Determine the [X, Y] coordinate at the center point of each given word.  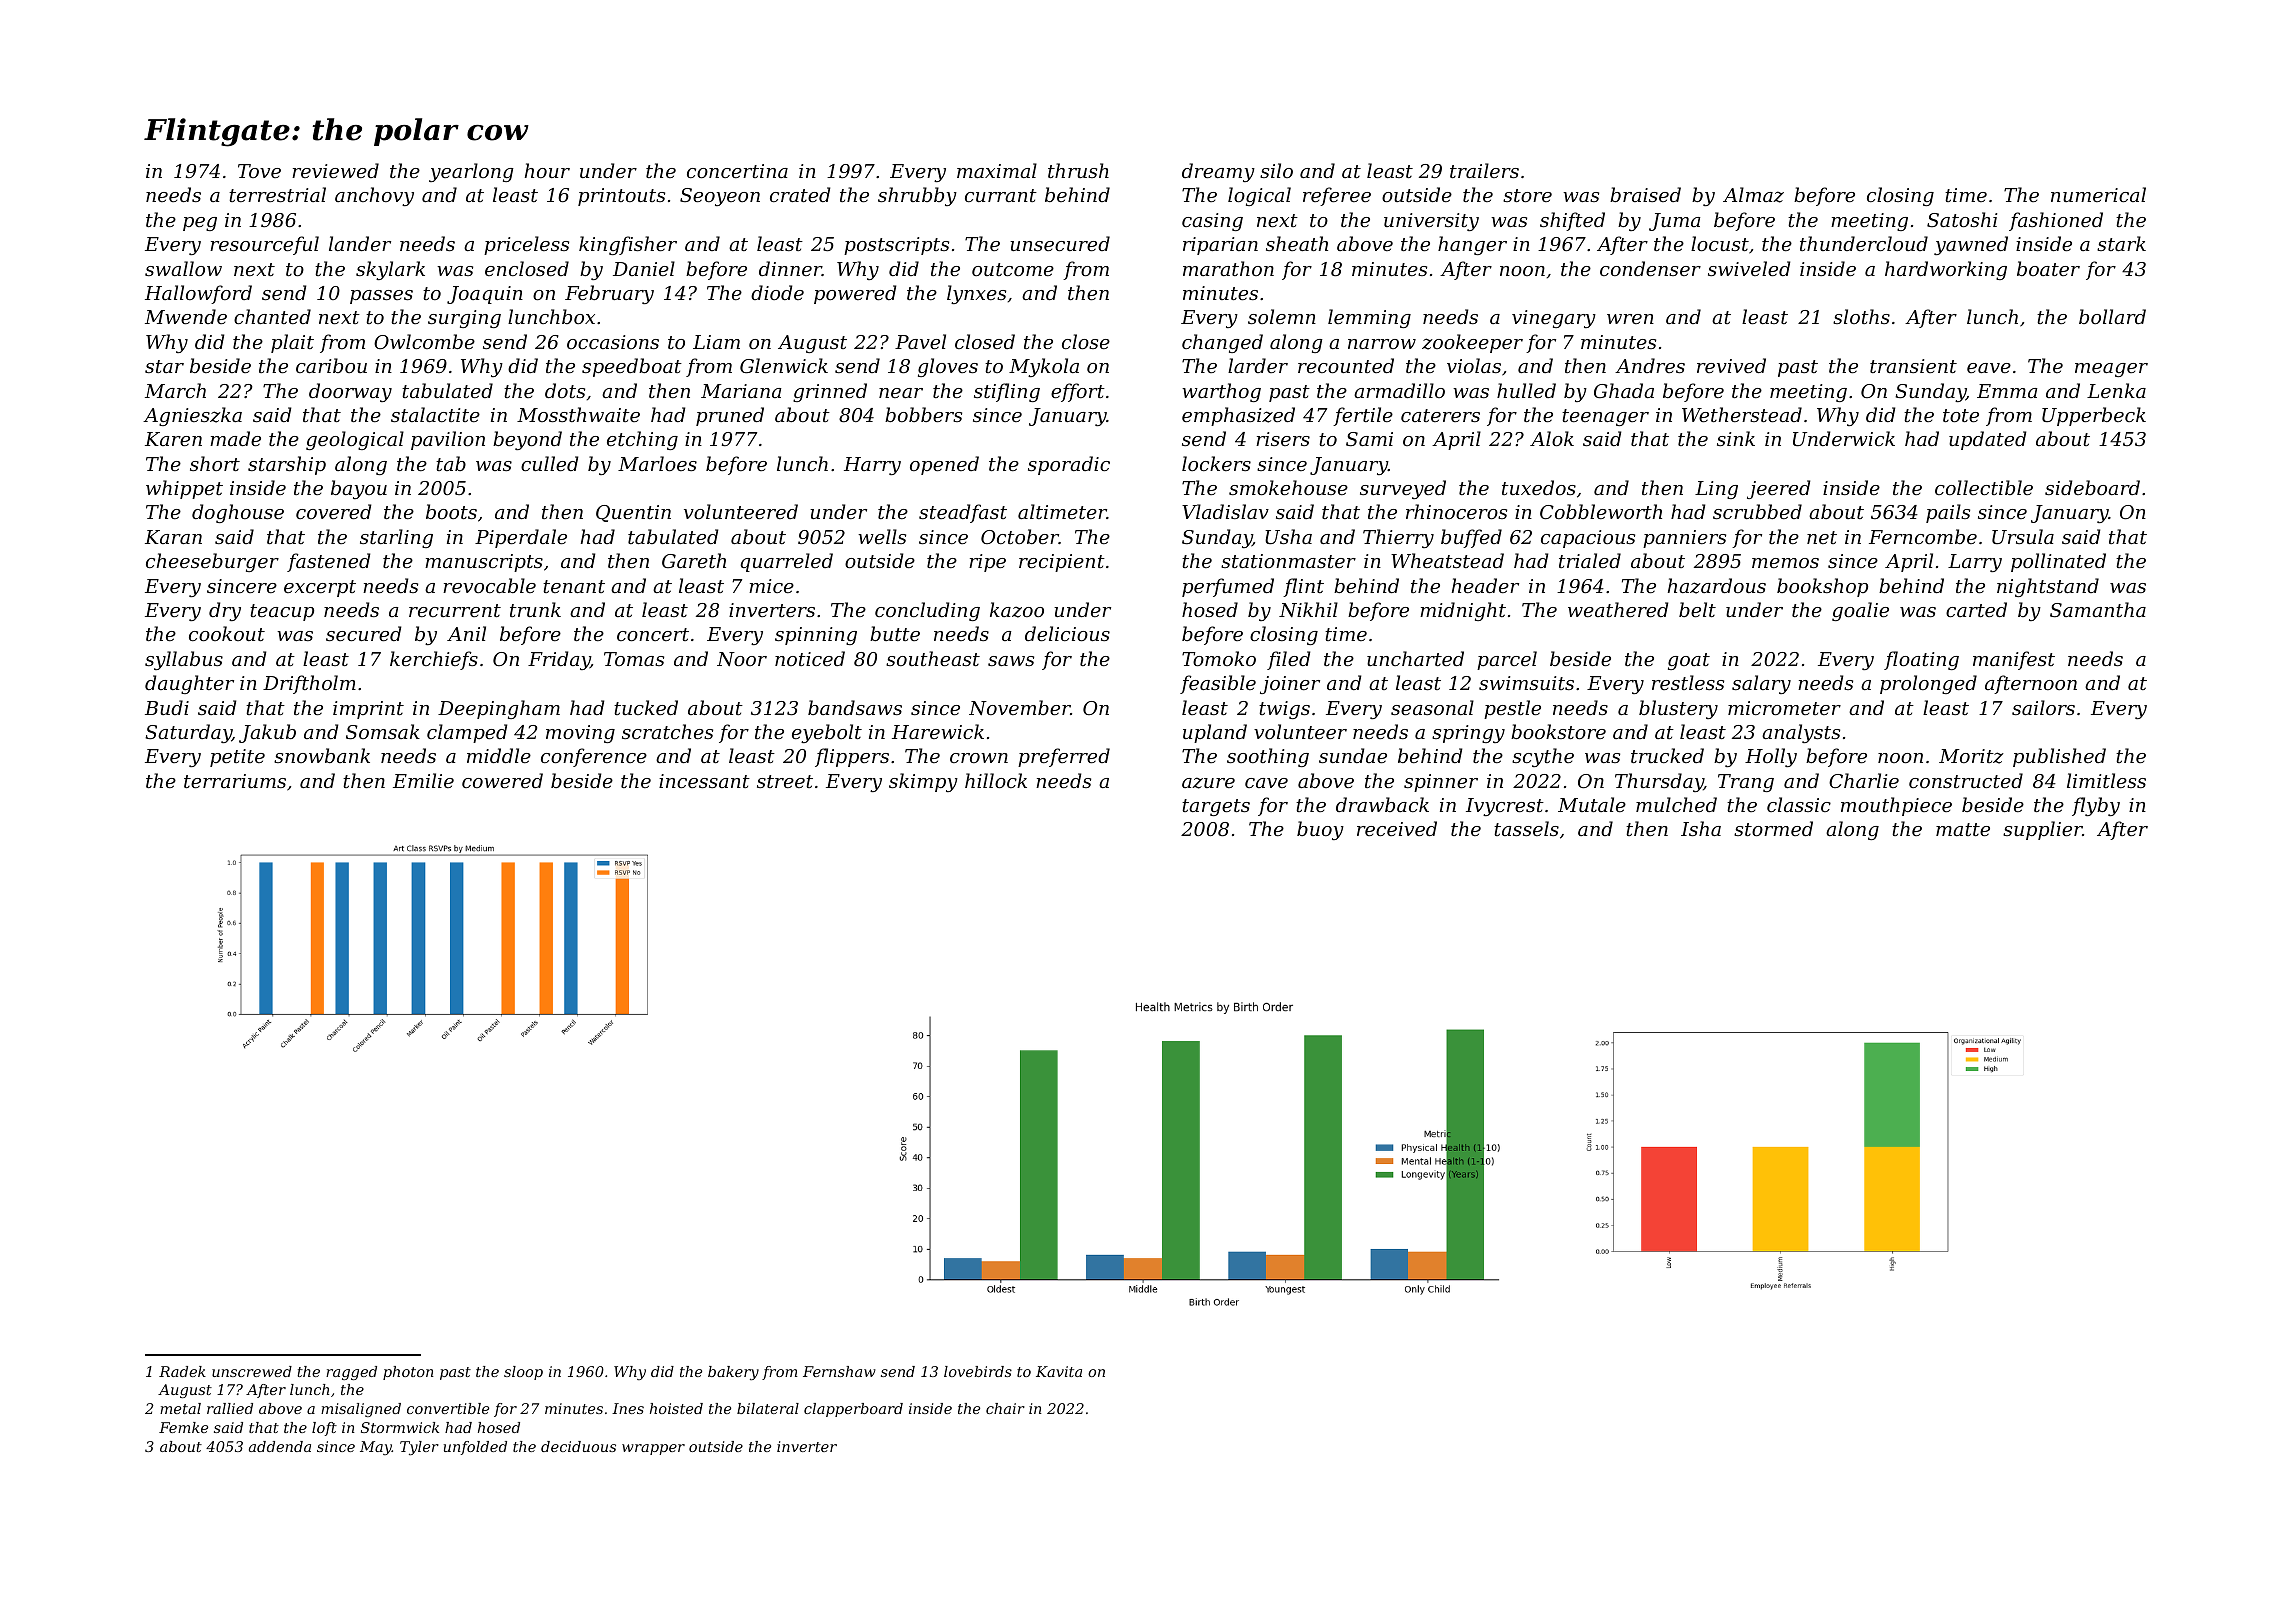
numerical [2098, 194]
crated [800, 194]
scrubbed [1757, 511]
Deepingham [499, 709]
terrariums [235, 781]
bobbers [923, 414]
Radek [182, 1371]
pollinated [2058, 562]
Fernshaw [839, 1371]
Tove [259, 171]
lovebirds [978, 1371]
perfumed [1228, 587]
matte [1963, 829]
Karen [173, 439]
